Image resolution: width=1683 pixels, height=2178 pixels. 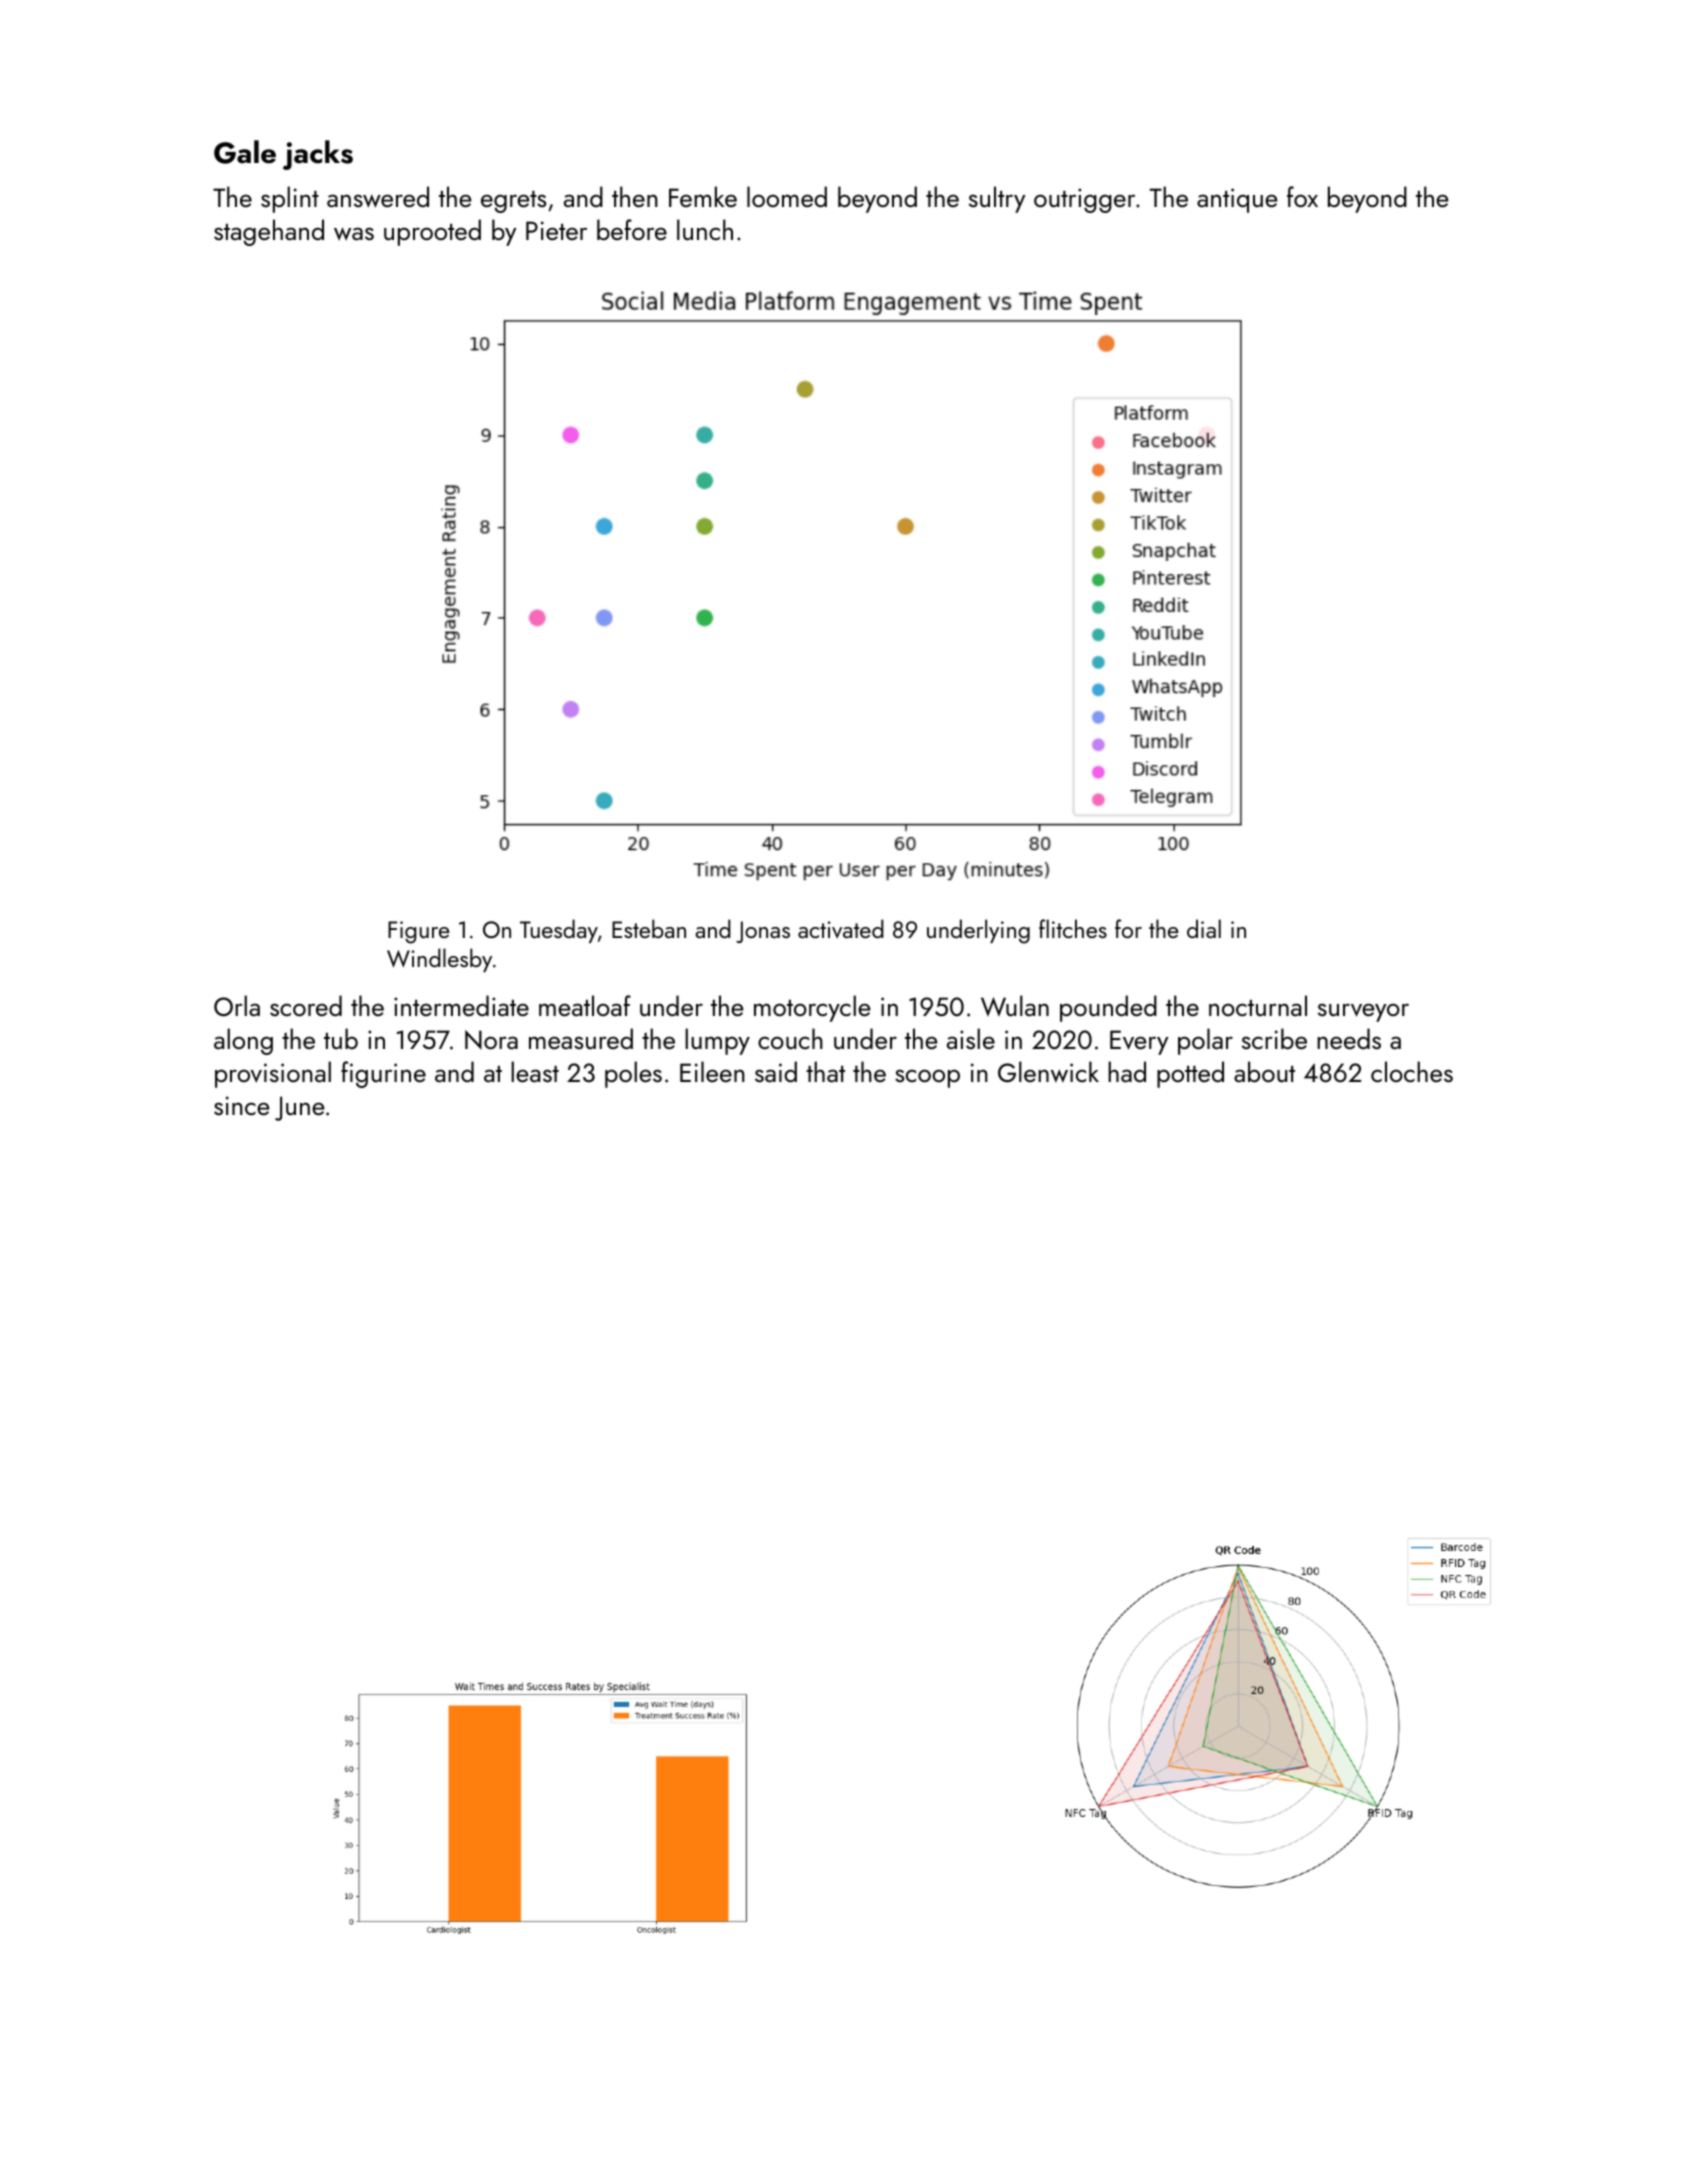 I want to click on activated, so click(x=841, y=929).
